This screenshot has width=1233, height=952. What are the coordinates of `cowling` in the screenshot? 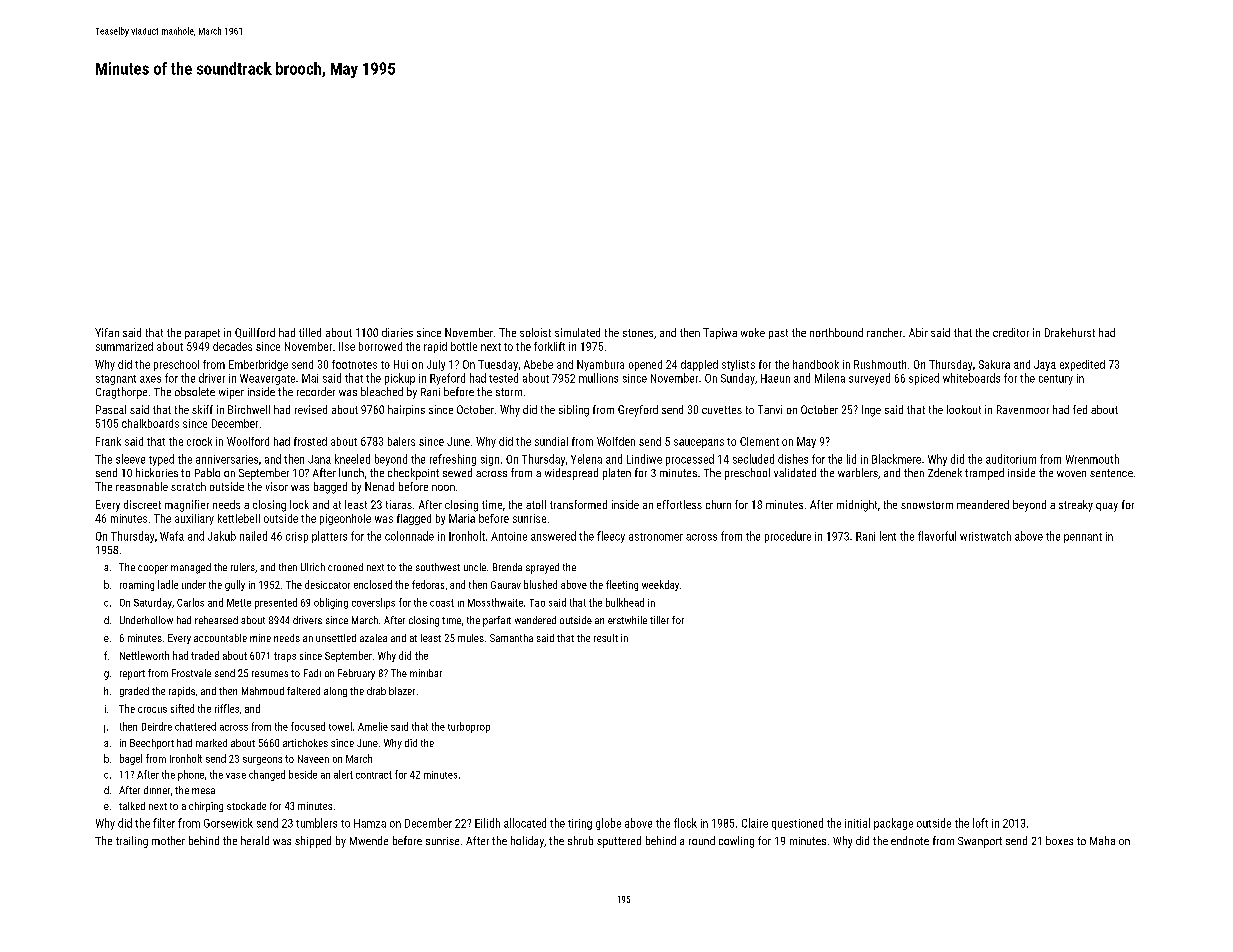 It's located at (736, 842).
